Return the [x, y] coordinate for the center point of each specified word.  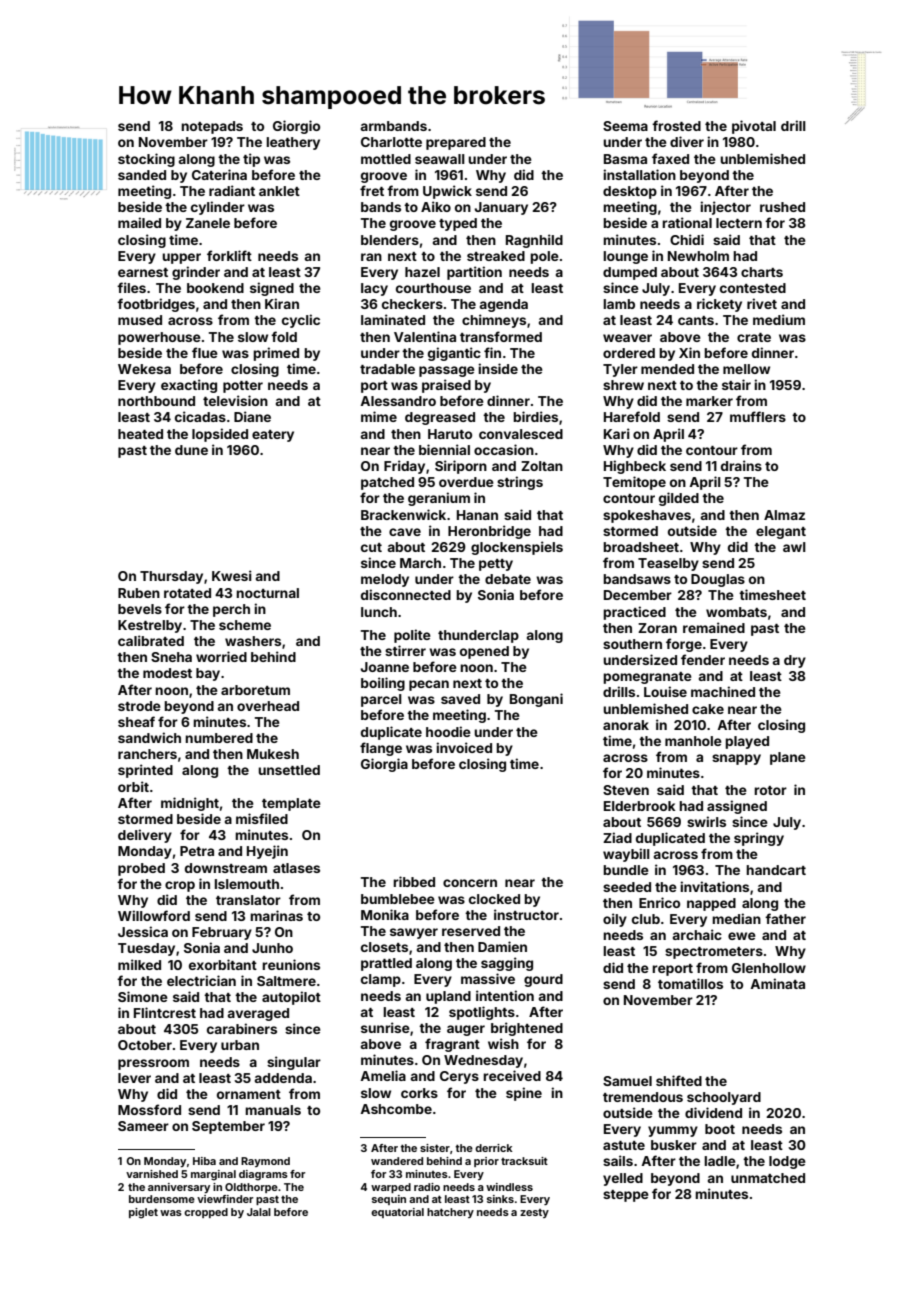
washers [253, 641]
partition [474, 273]
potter [243, 387]
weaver [627, 338]
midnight [190, 804]
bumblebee [398, 899]
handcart [776, 870]
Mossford [149, 1109]
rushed [782, 207]
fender [703, 659]
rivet [762, 303]
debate [508, 579]
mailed [139, 222]
